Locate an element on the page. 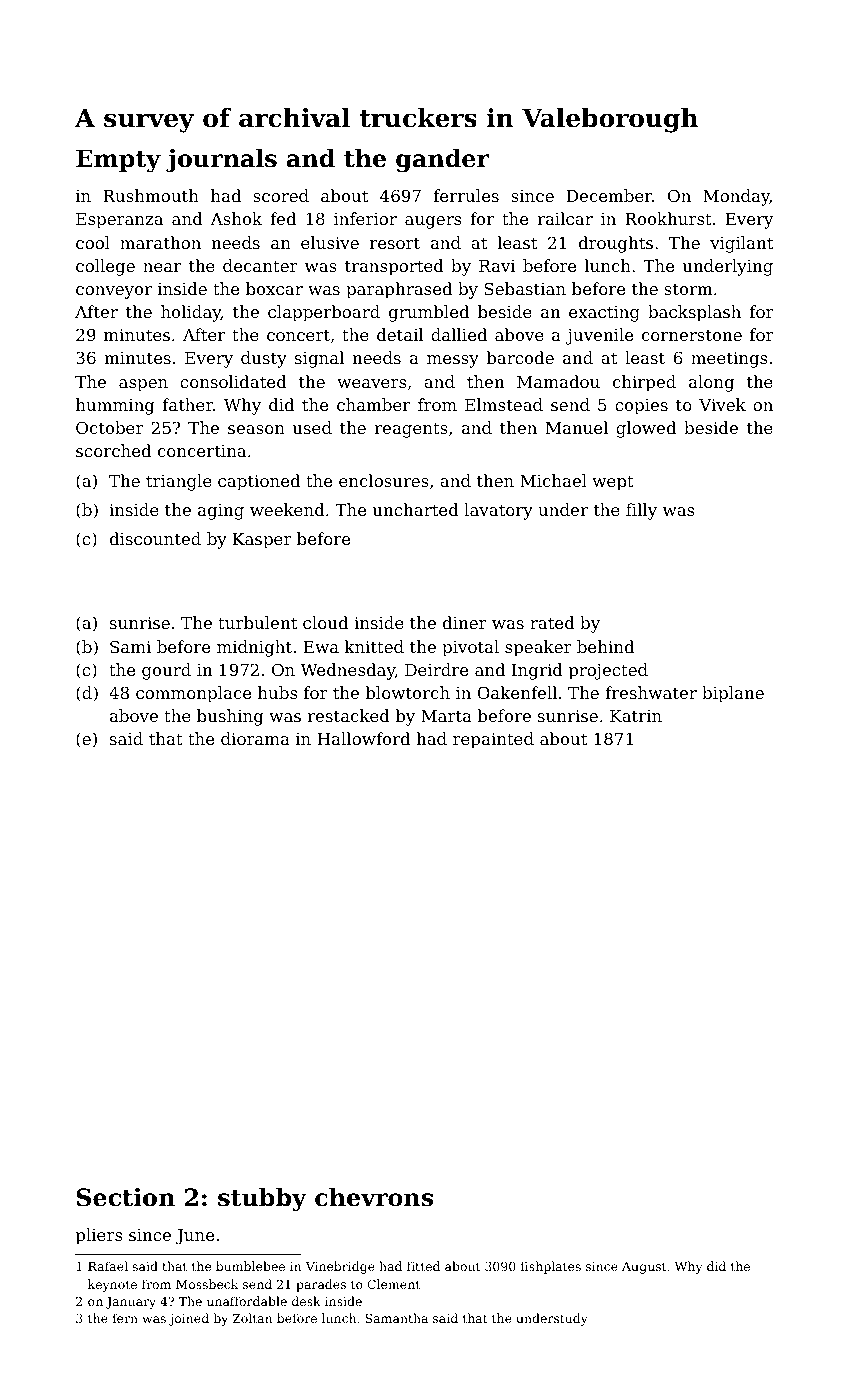 The image size is (849, 1400). Sami is located at coordinates (130, 646).
